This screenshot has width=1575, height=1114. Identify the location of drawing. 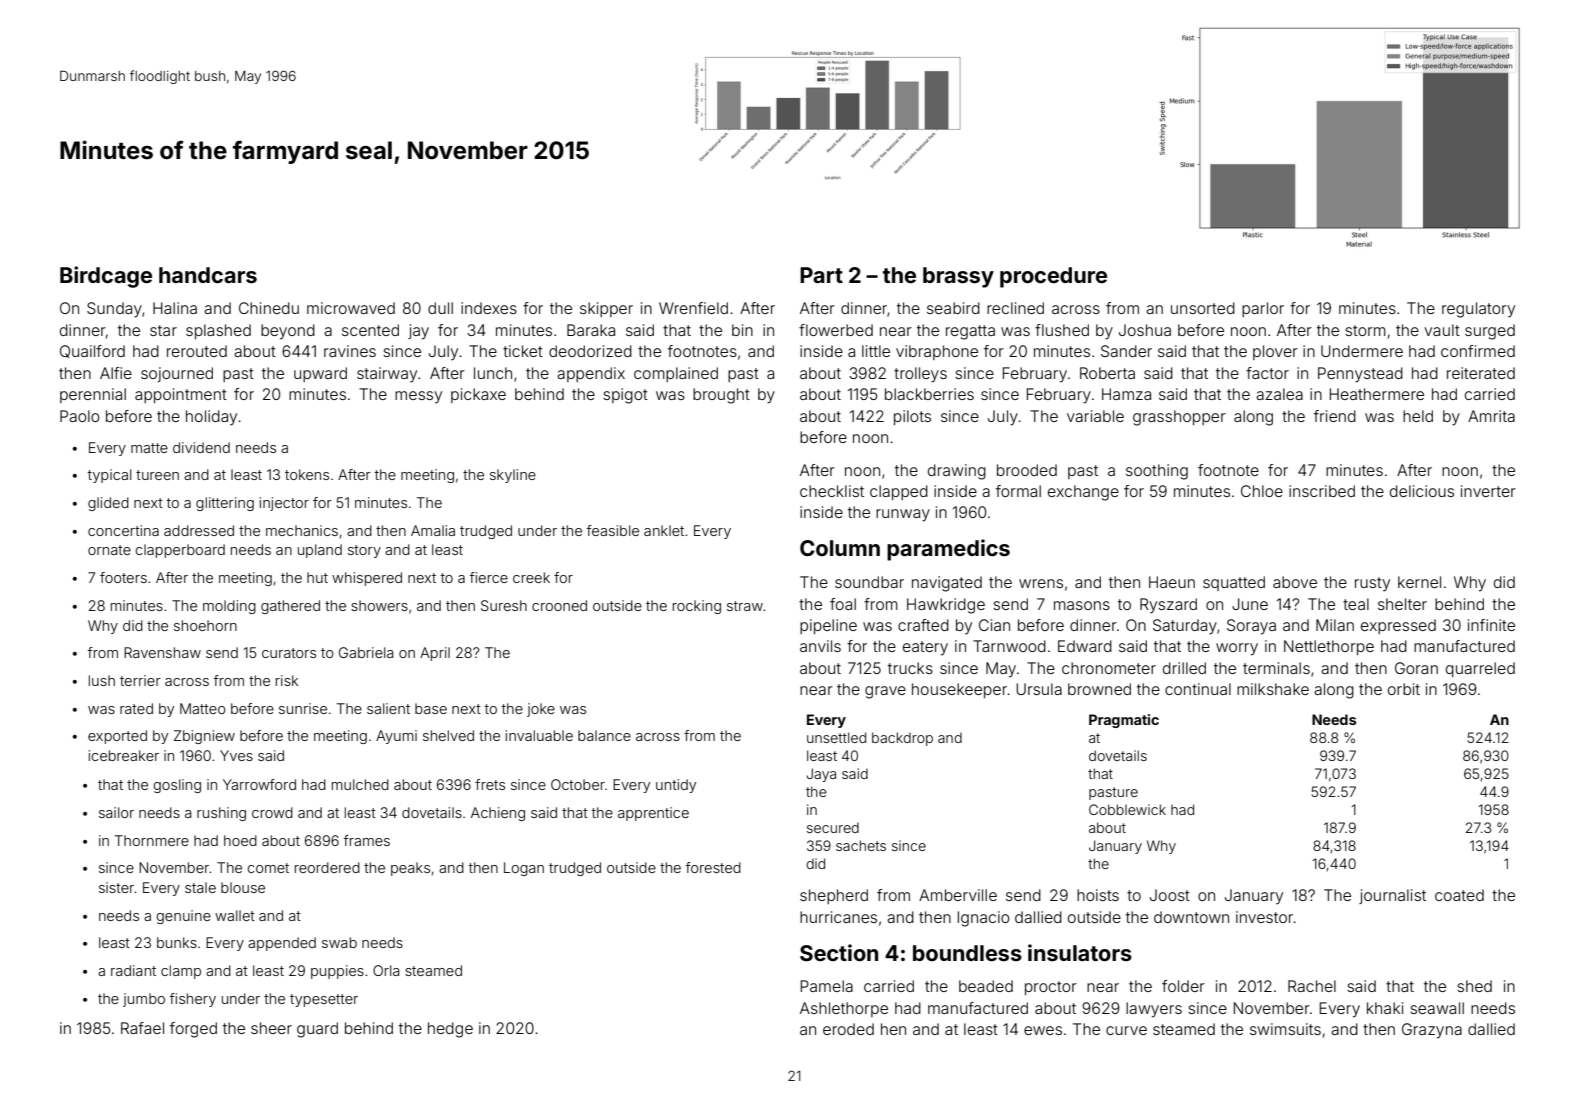
(957, 472).
